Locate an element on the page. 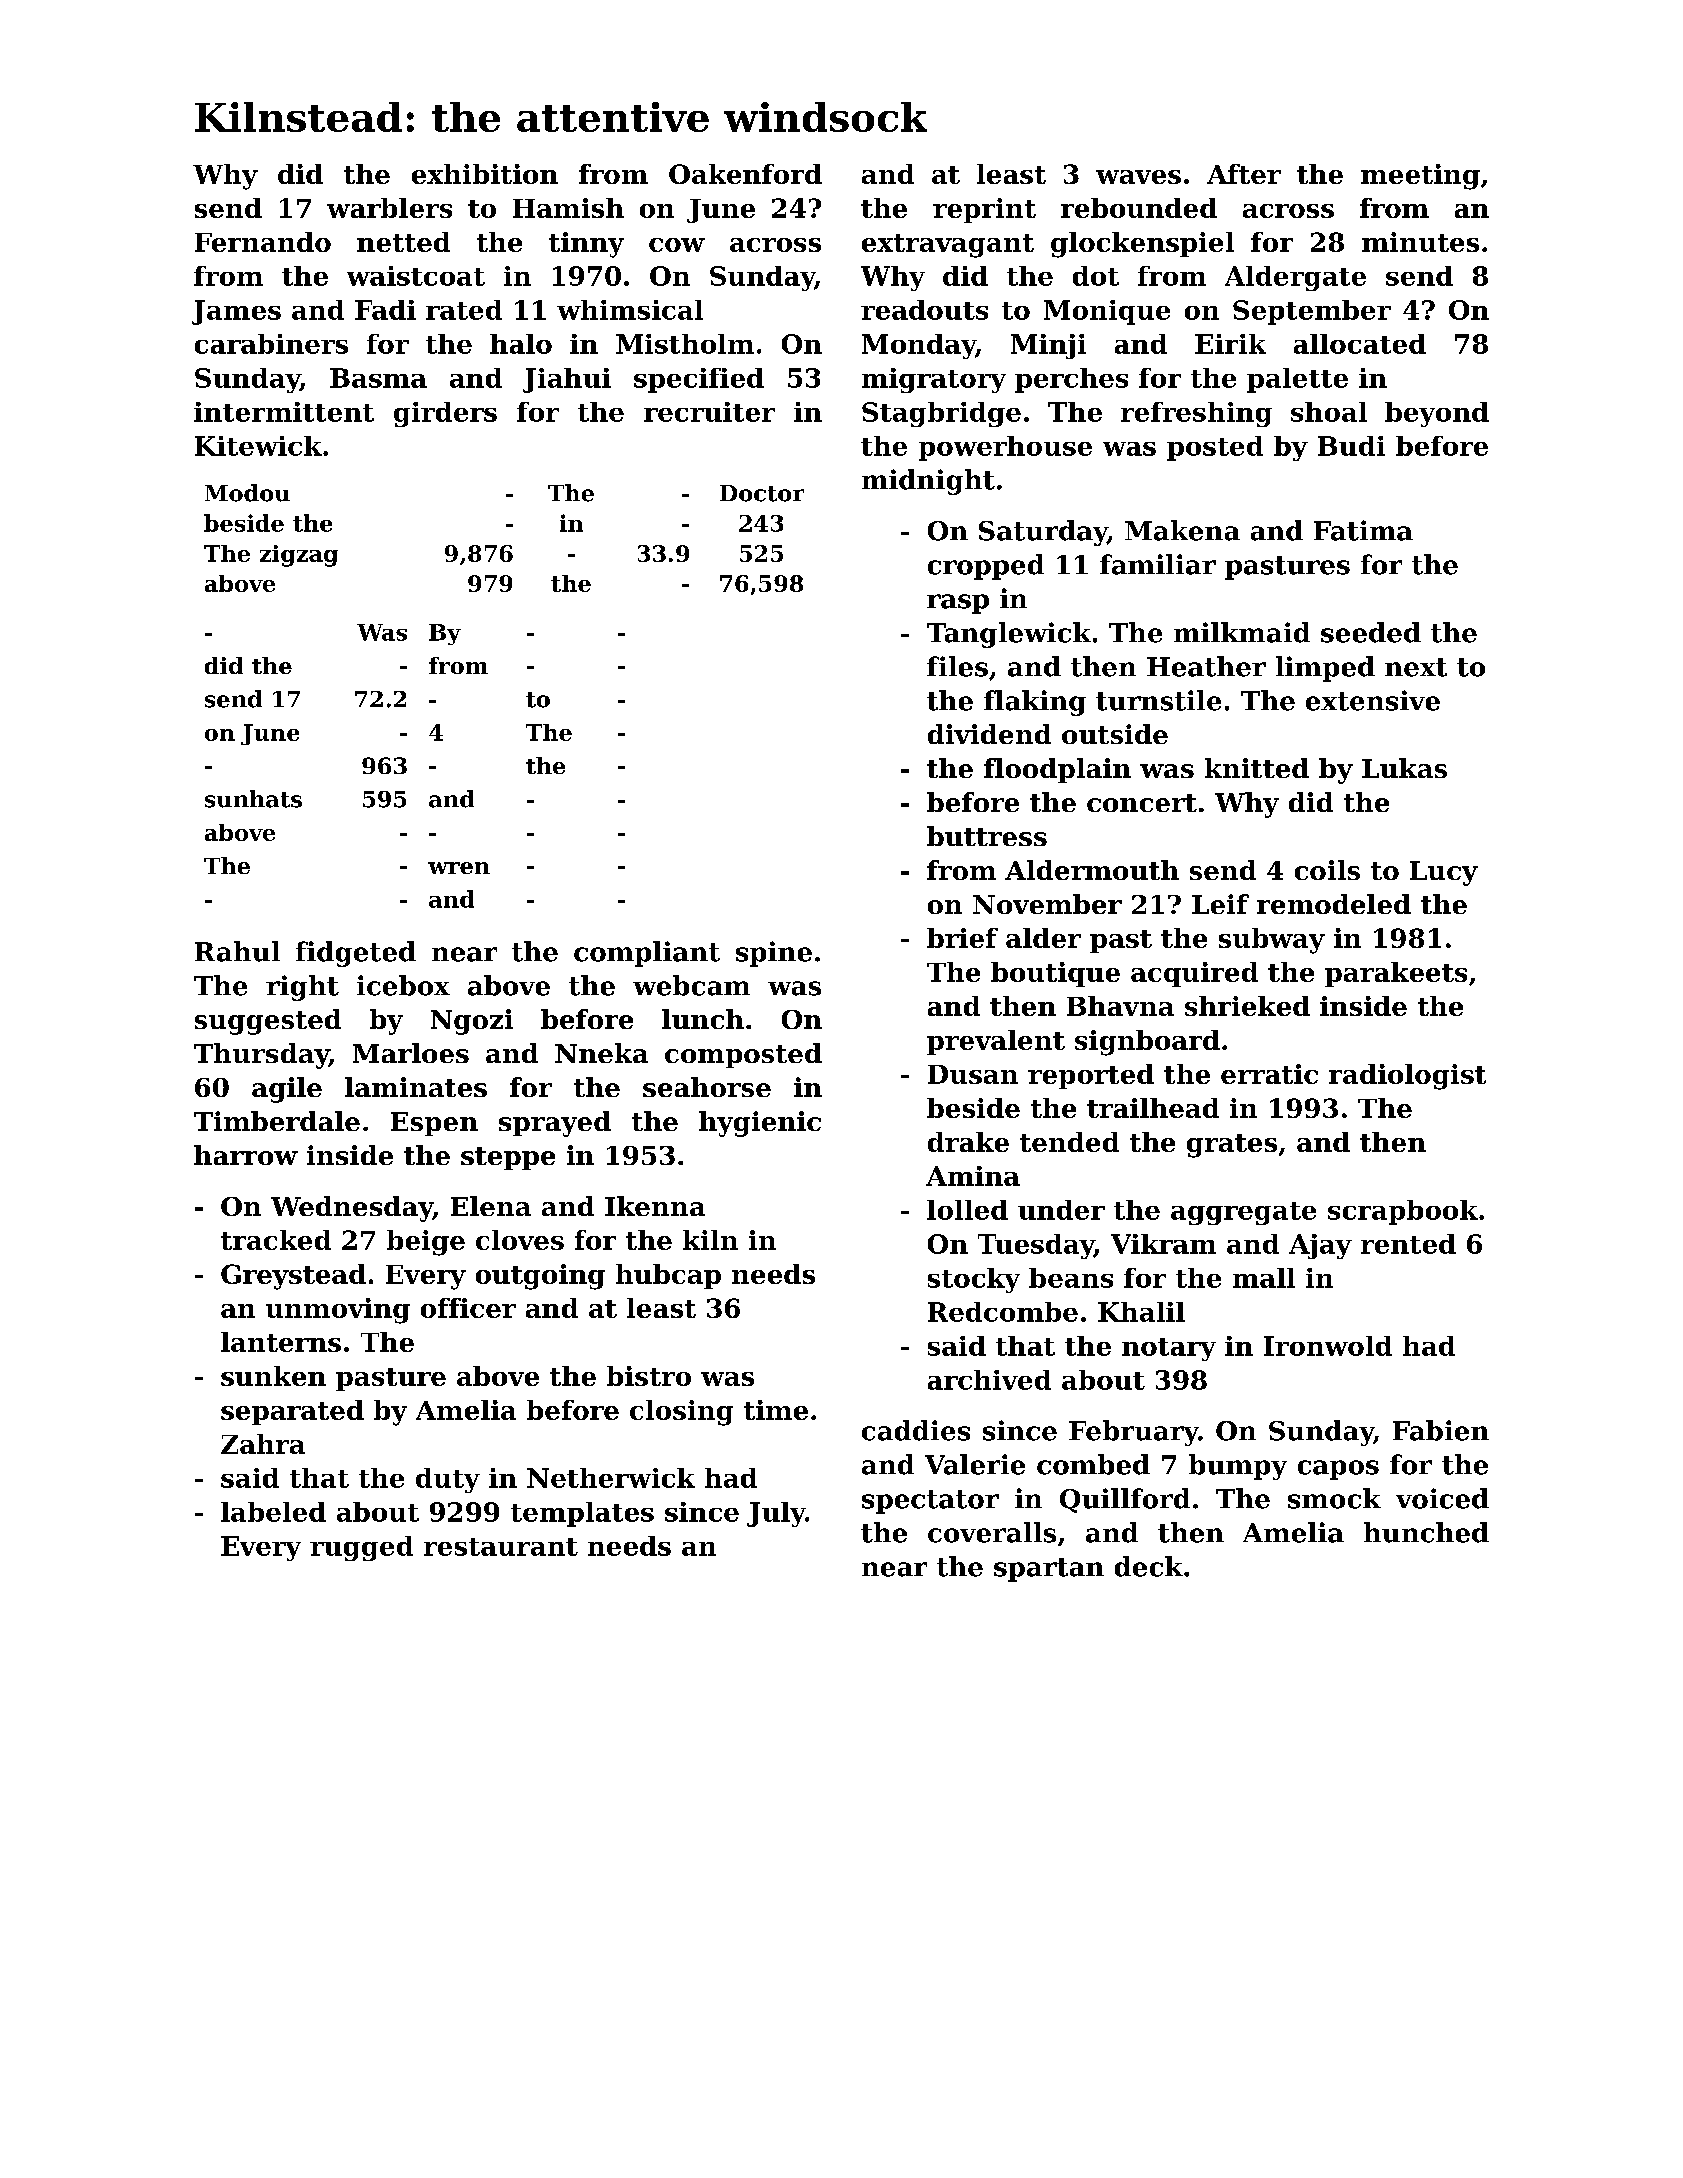  knitted is located at coordinates (1257, 768).
